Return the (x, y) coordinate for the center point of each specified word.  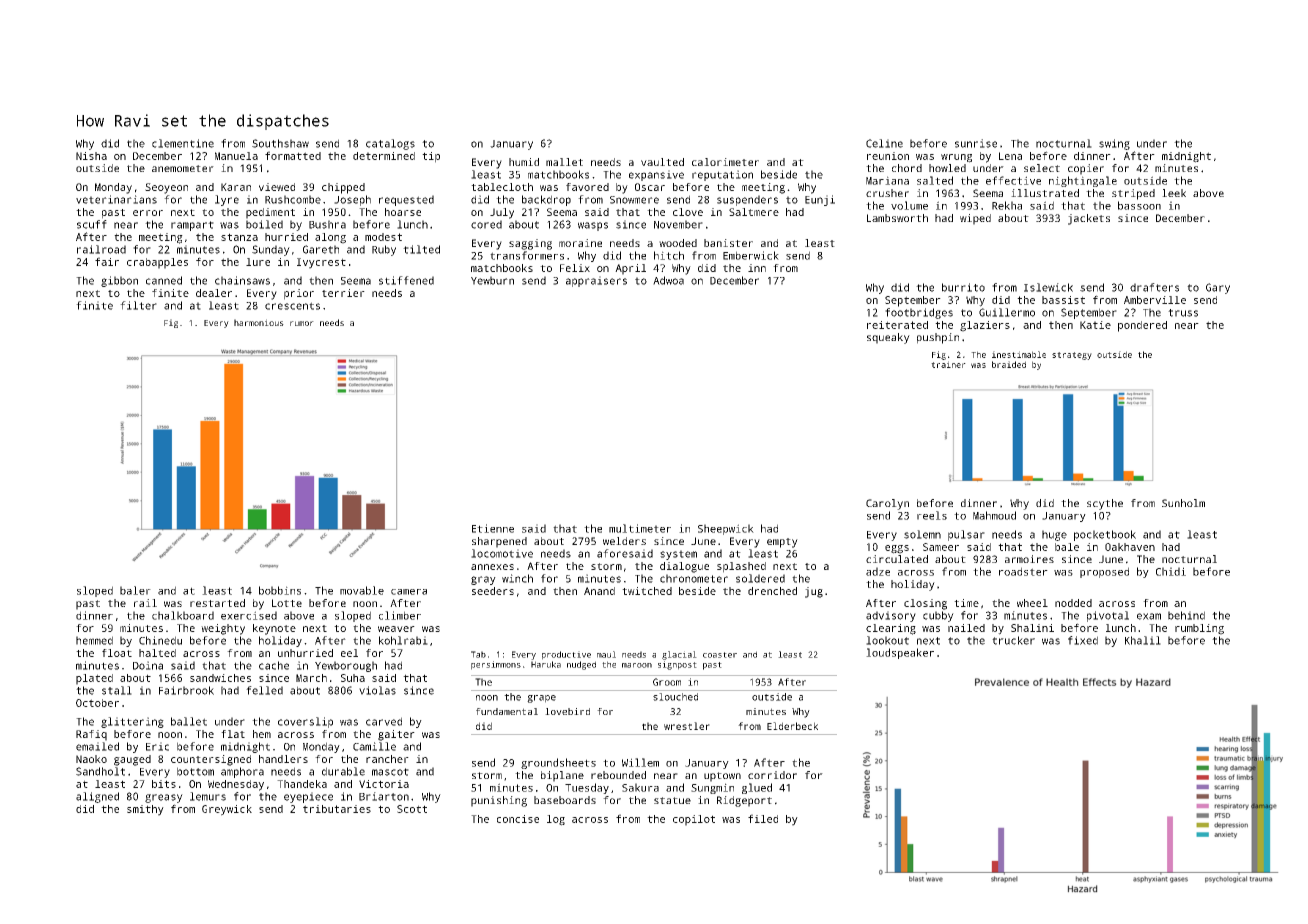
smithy (145, 810)
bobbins (280, 590)
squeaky (888, 338)
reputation (722, 175)
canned (164, 280)
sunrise (976, 143)
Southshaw (280, 143)
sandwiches (220, 678)
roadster (1023, 571)
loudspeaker (900, 653)
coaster (720, 655)
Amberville (1155, 300)
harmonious (259, 322)
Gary (1218, 288)
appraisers (596, 281)
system (678, 555)
